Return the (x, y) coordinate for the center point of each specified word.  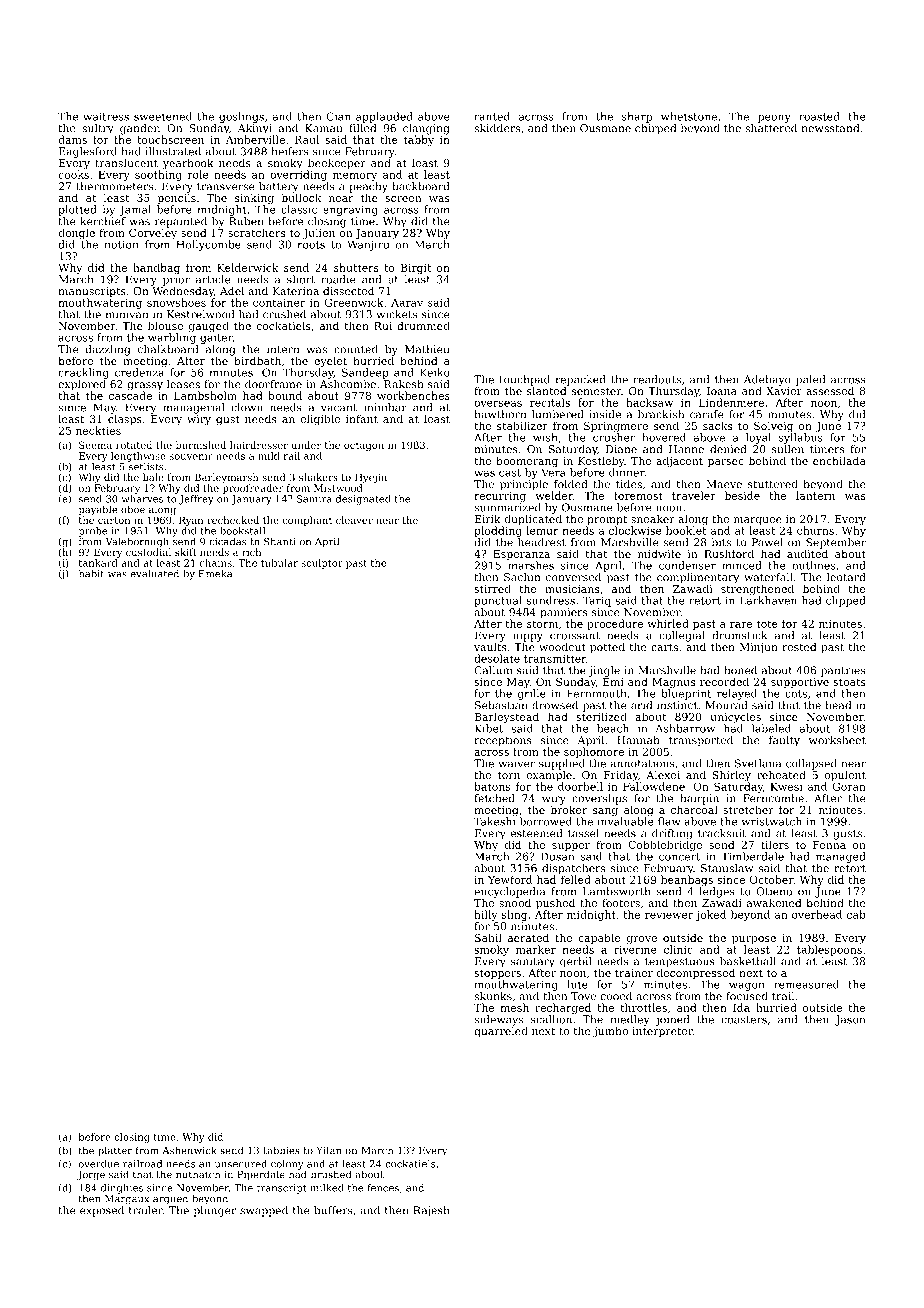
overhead (817, 914)
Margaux (127, 1200)
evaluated (155, 574)
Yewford (510, 879)
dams (72, 139)
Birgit (416, 269)
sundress (550, 600)
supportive (800, 683)
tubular (279, 563)
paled (810, 380)
